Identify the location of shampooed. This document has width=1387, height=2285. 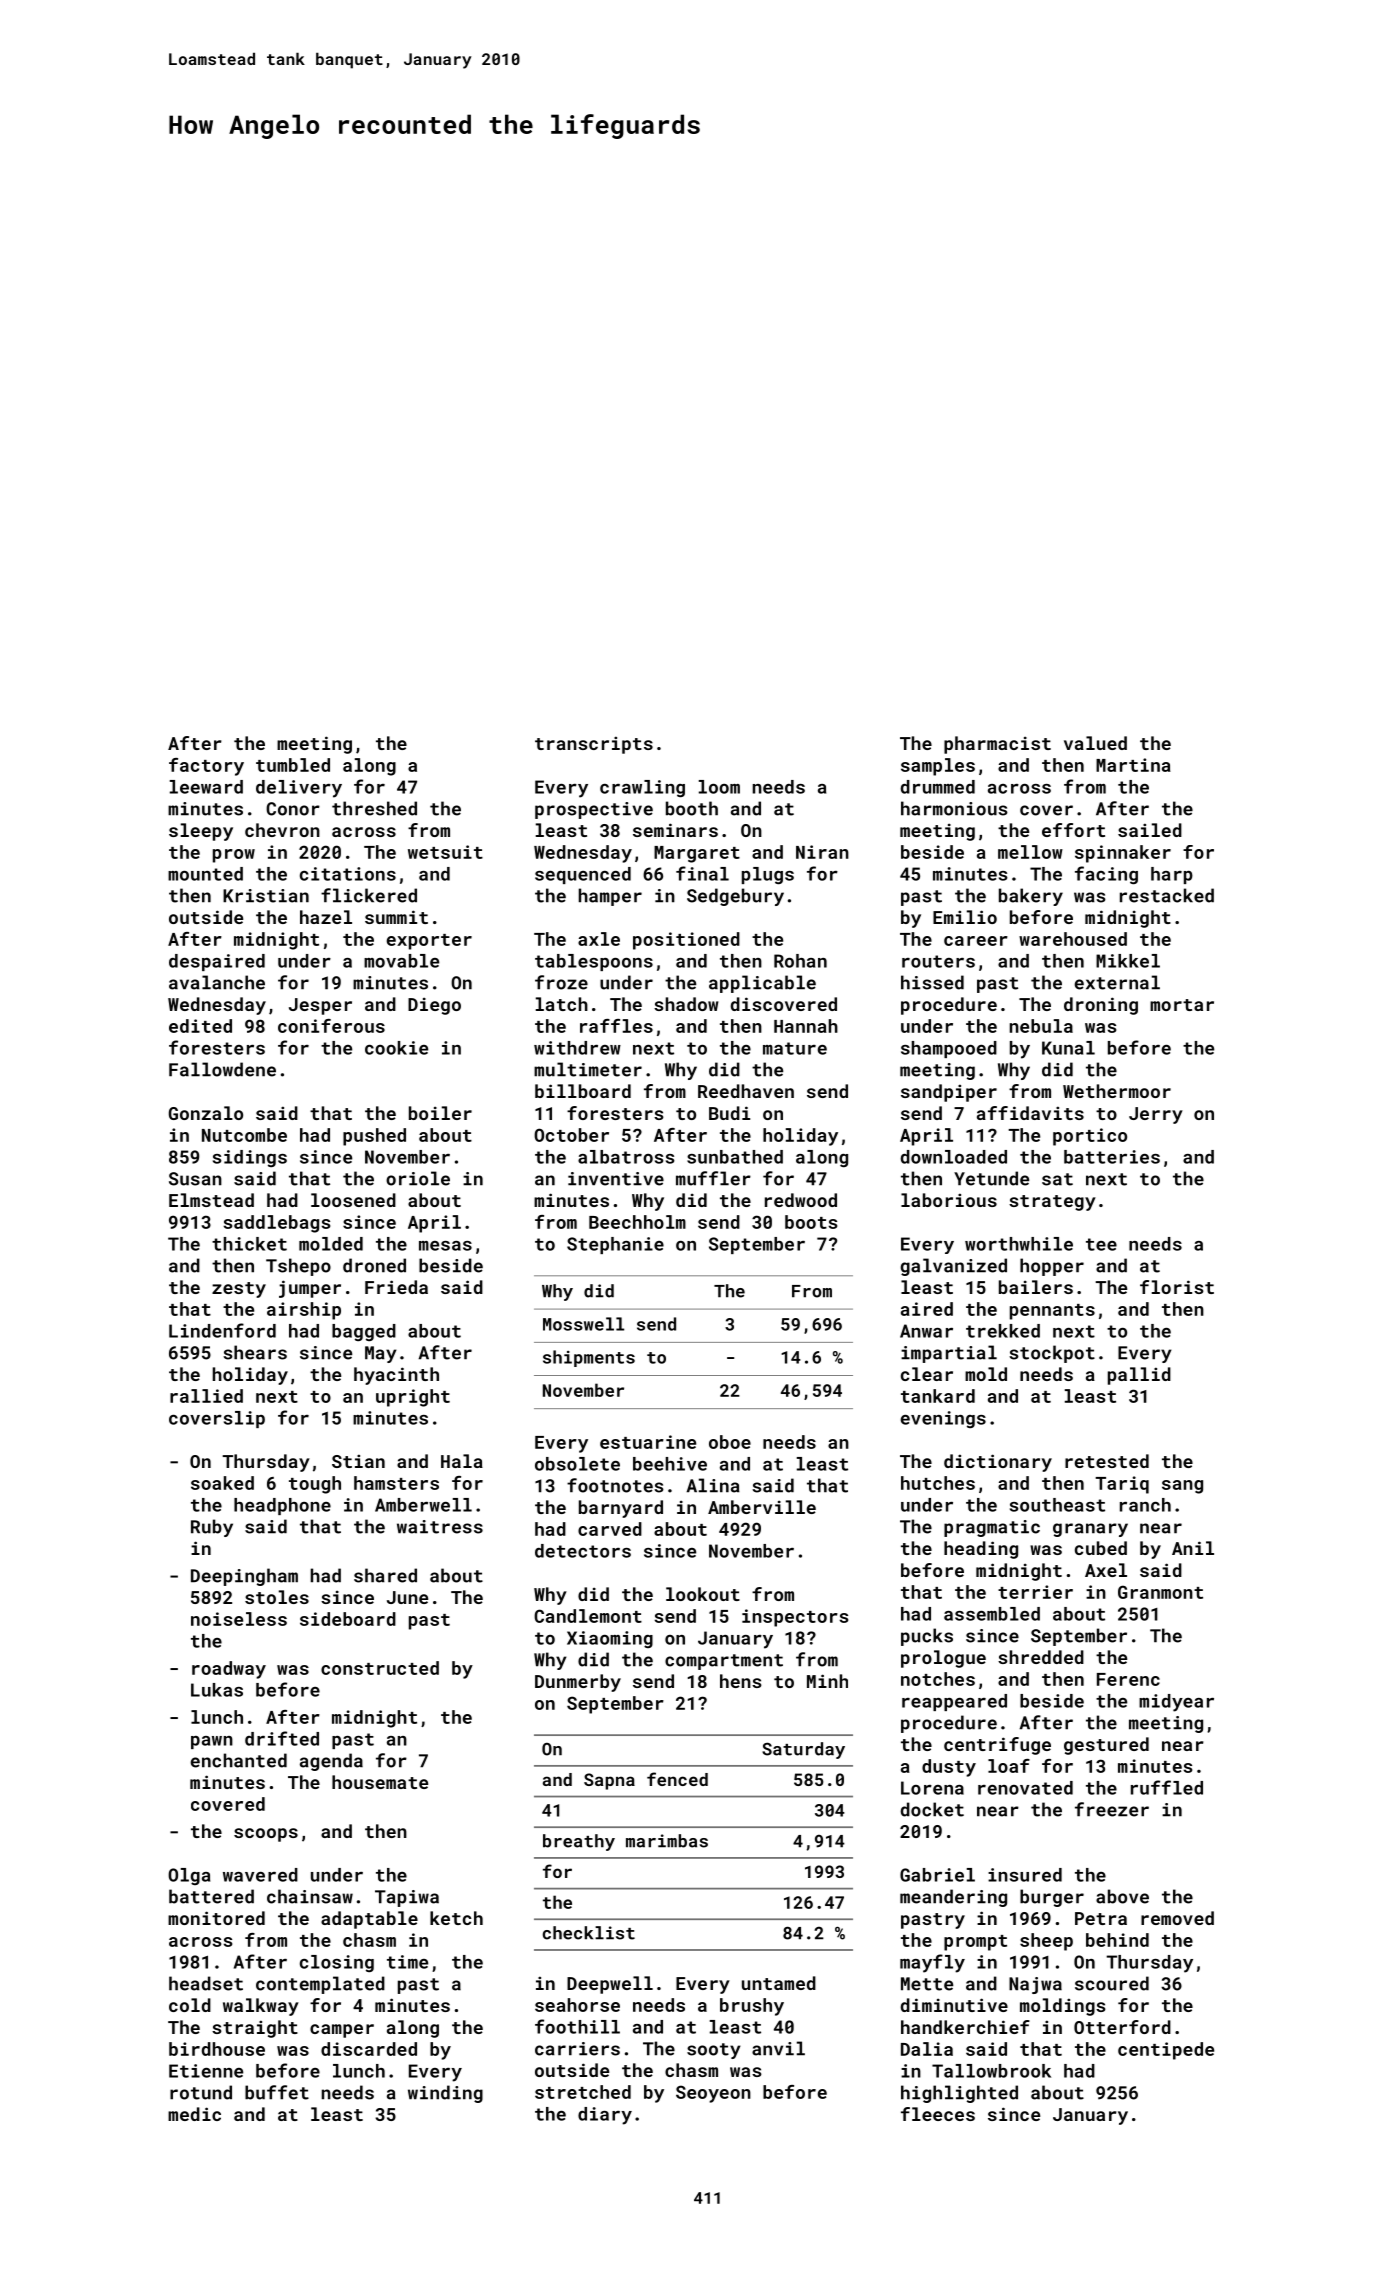
(949, 1049).
